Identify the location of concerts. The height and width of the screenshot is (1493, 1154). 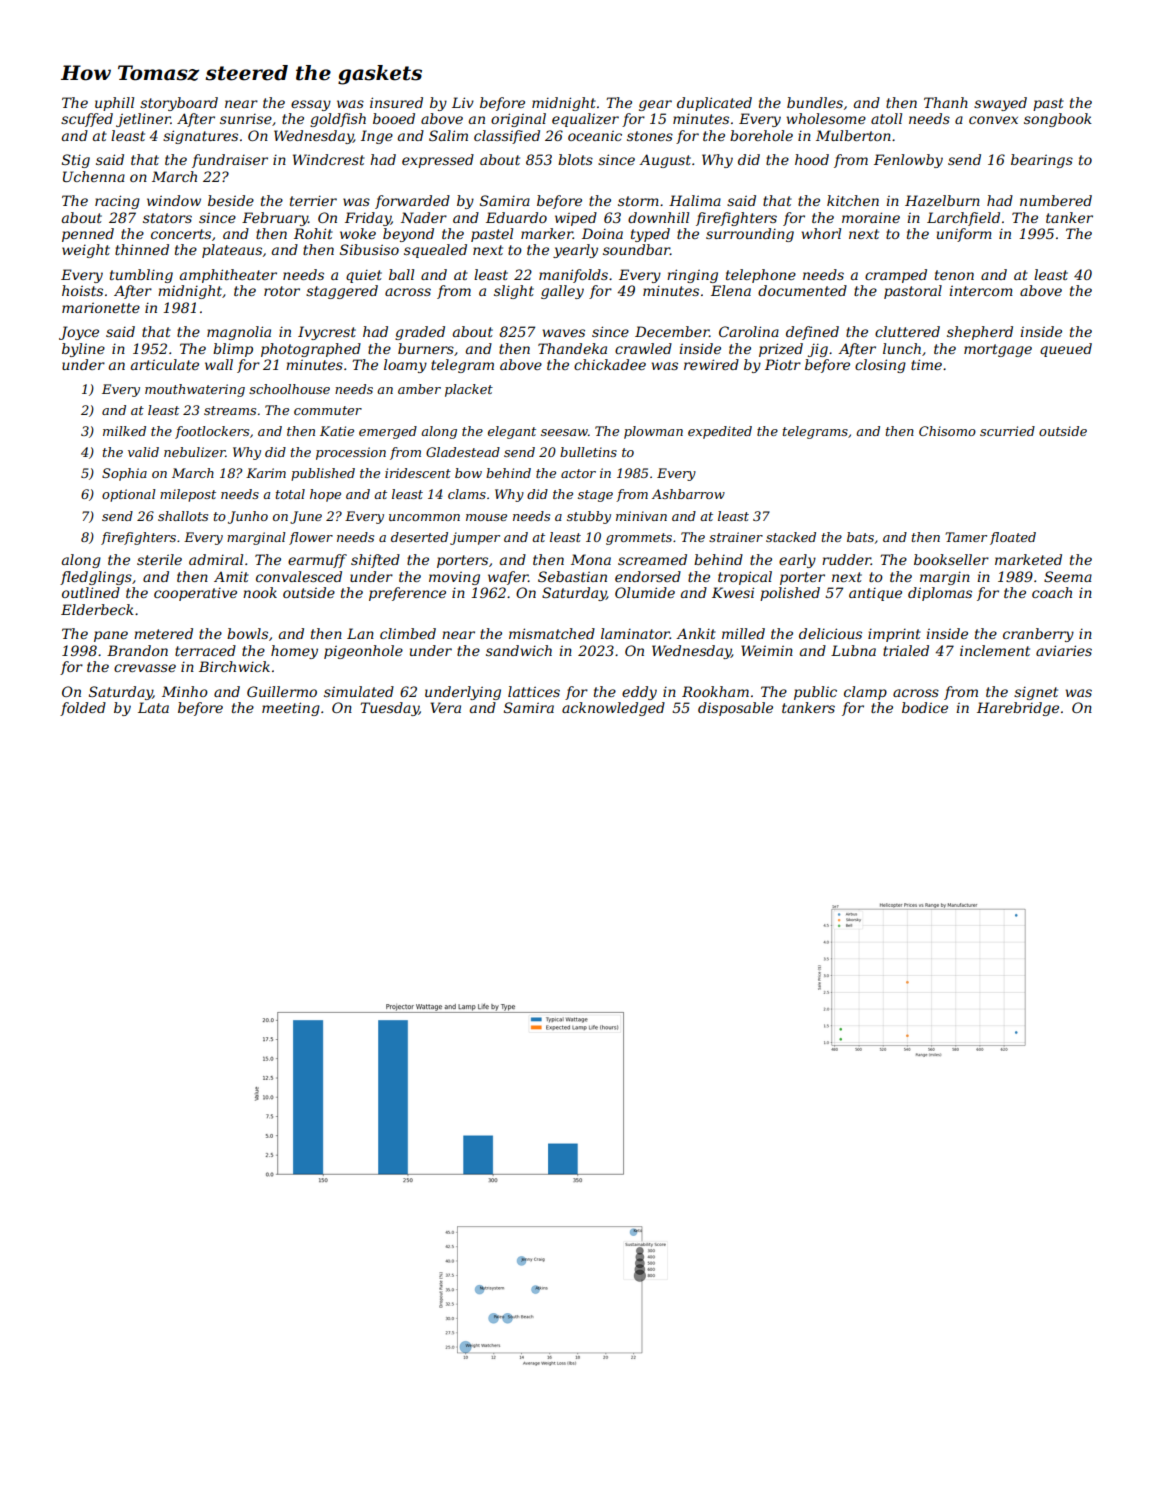
(181, 234).
